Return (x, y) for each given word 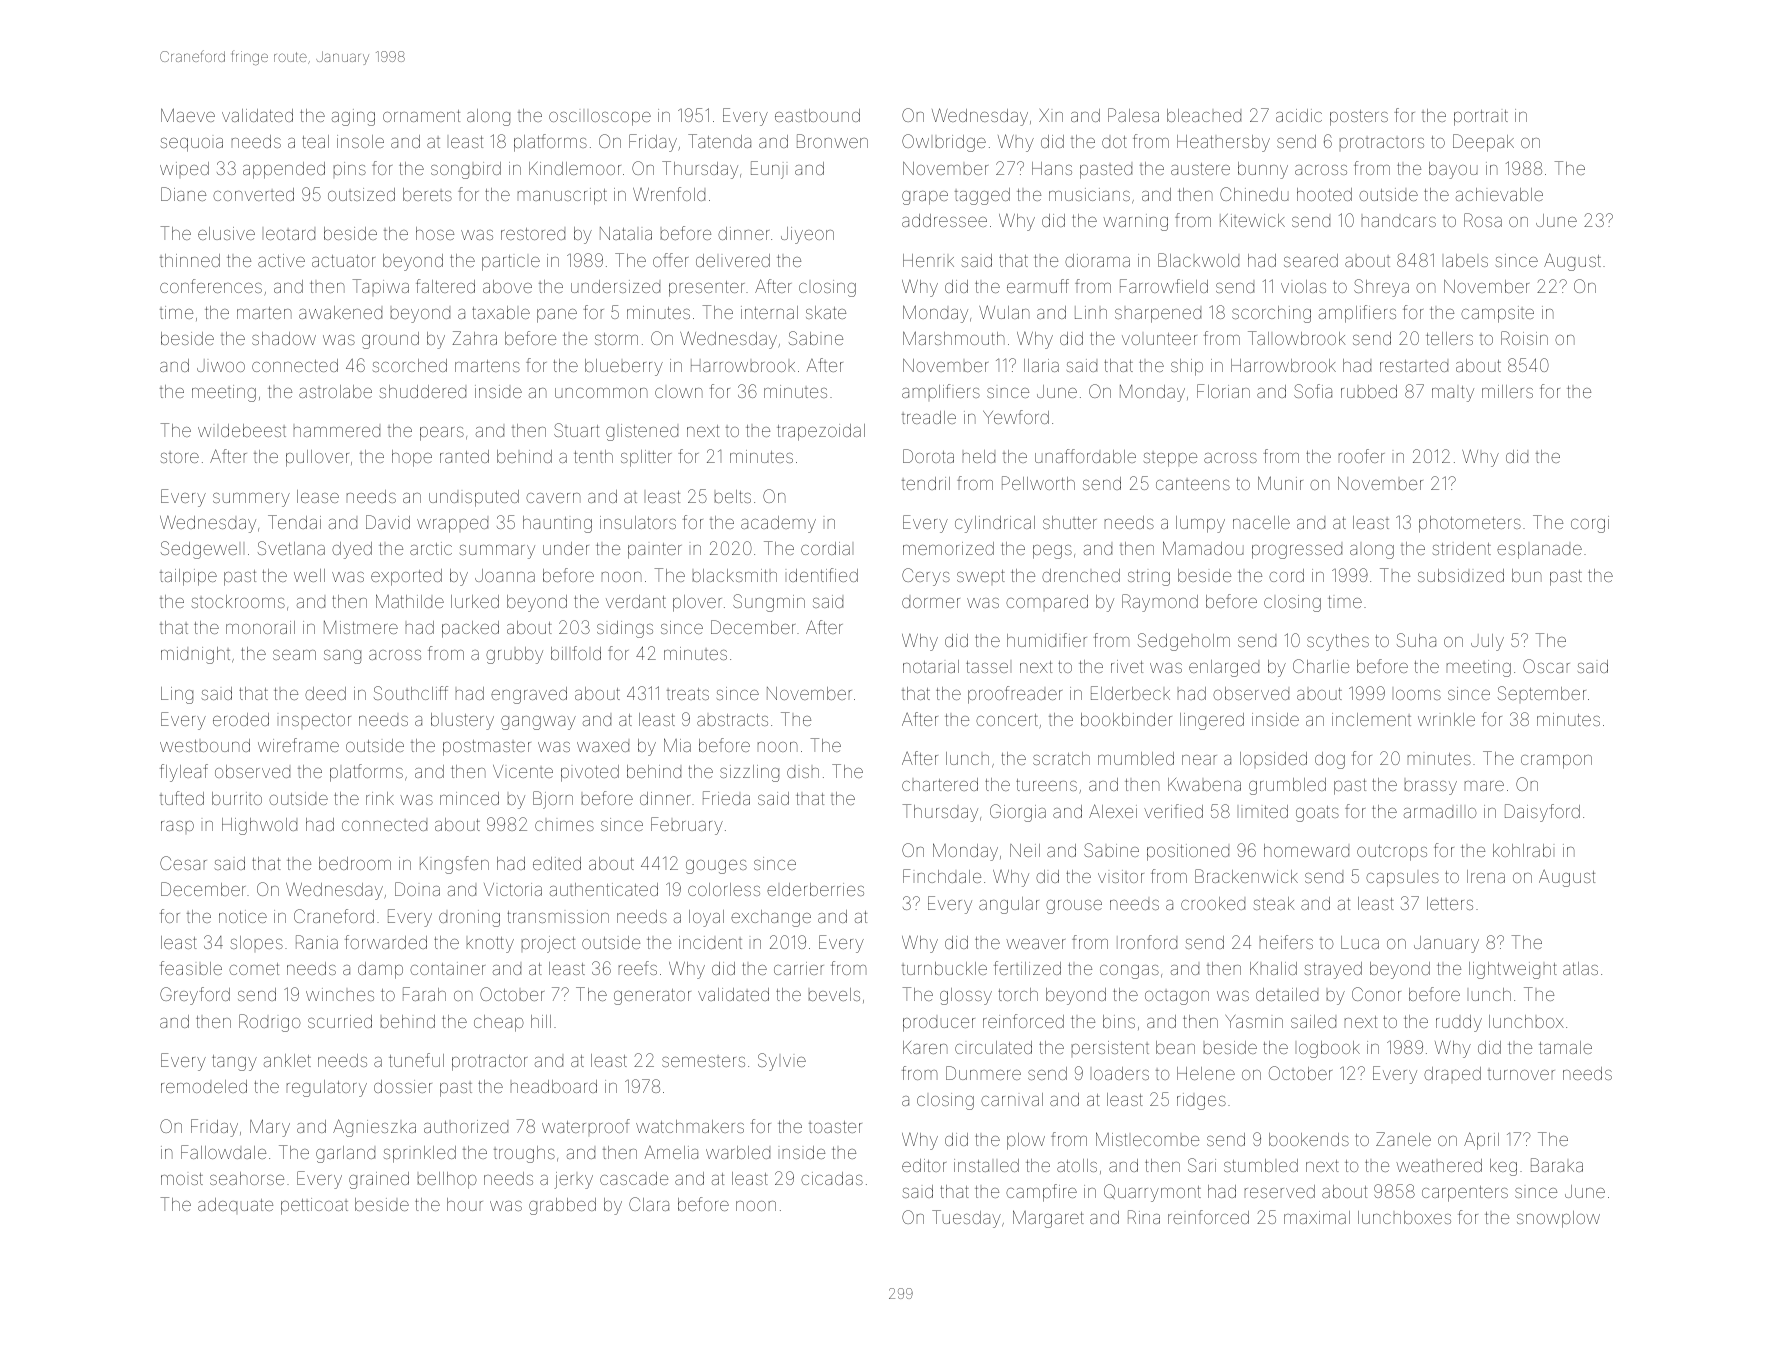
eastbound (817, 115)
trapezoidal (821, 432)
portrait (1481, 118)
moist (182, 1179)
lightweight (1513, 970)
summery (251, 500)
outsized (361, 194)
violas (1303, 286)
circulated (993, 1047)
